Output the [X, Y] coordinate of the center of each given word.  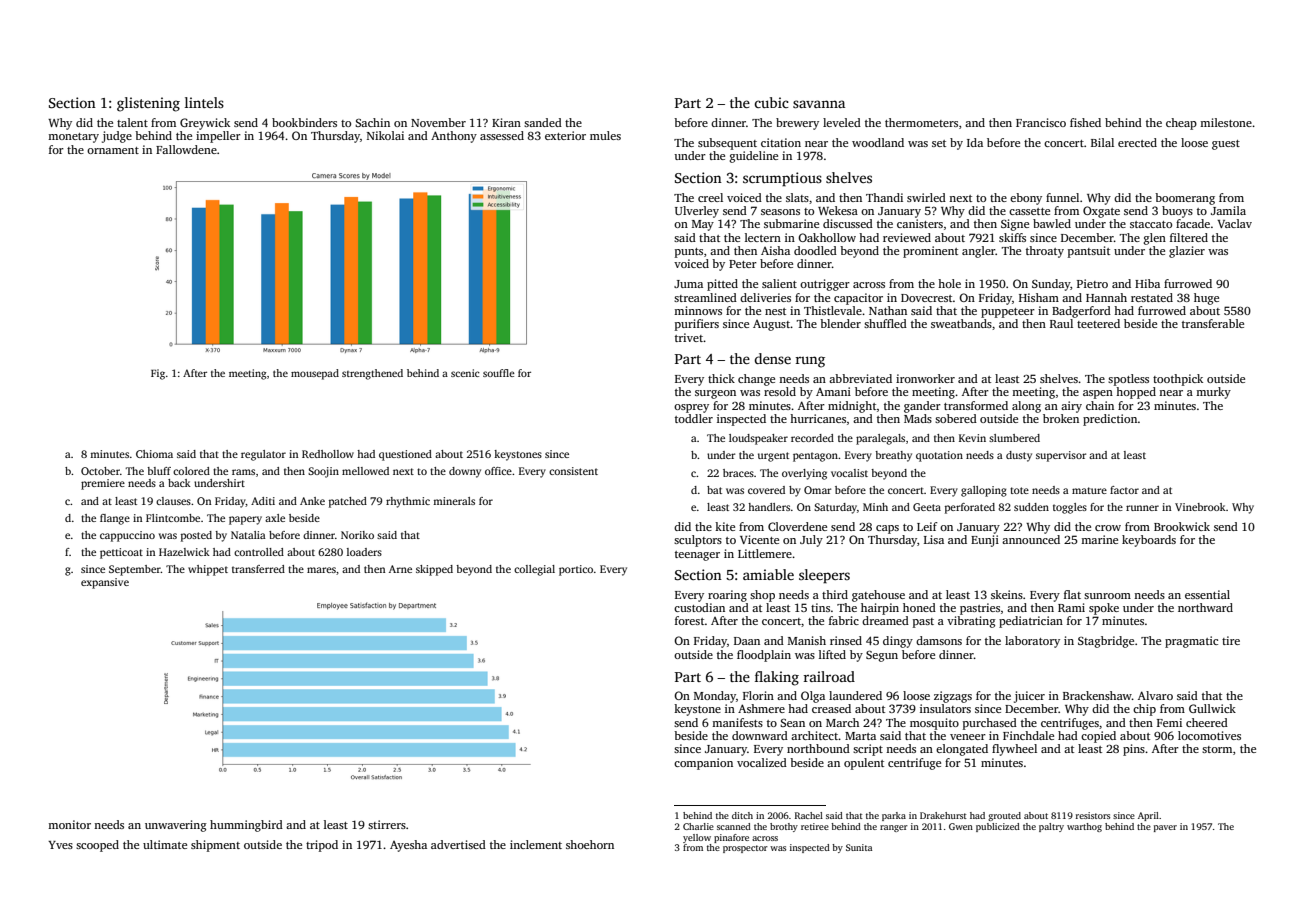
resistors [1093, 815]
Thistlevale [833, 310]
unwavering [176, 826]
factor [1124, 490]
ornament [113, 150]
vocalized [762, 762]
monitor [69, 824]
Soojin [323, 472]
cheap [1181, 124]
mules [605, 135]
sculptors [698, 541]
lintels [204, 102]
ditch [742, 815]
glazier [1187, 252]
